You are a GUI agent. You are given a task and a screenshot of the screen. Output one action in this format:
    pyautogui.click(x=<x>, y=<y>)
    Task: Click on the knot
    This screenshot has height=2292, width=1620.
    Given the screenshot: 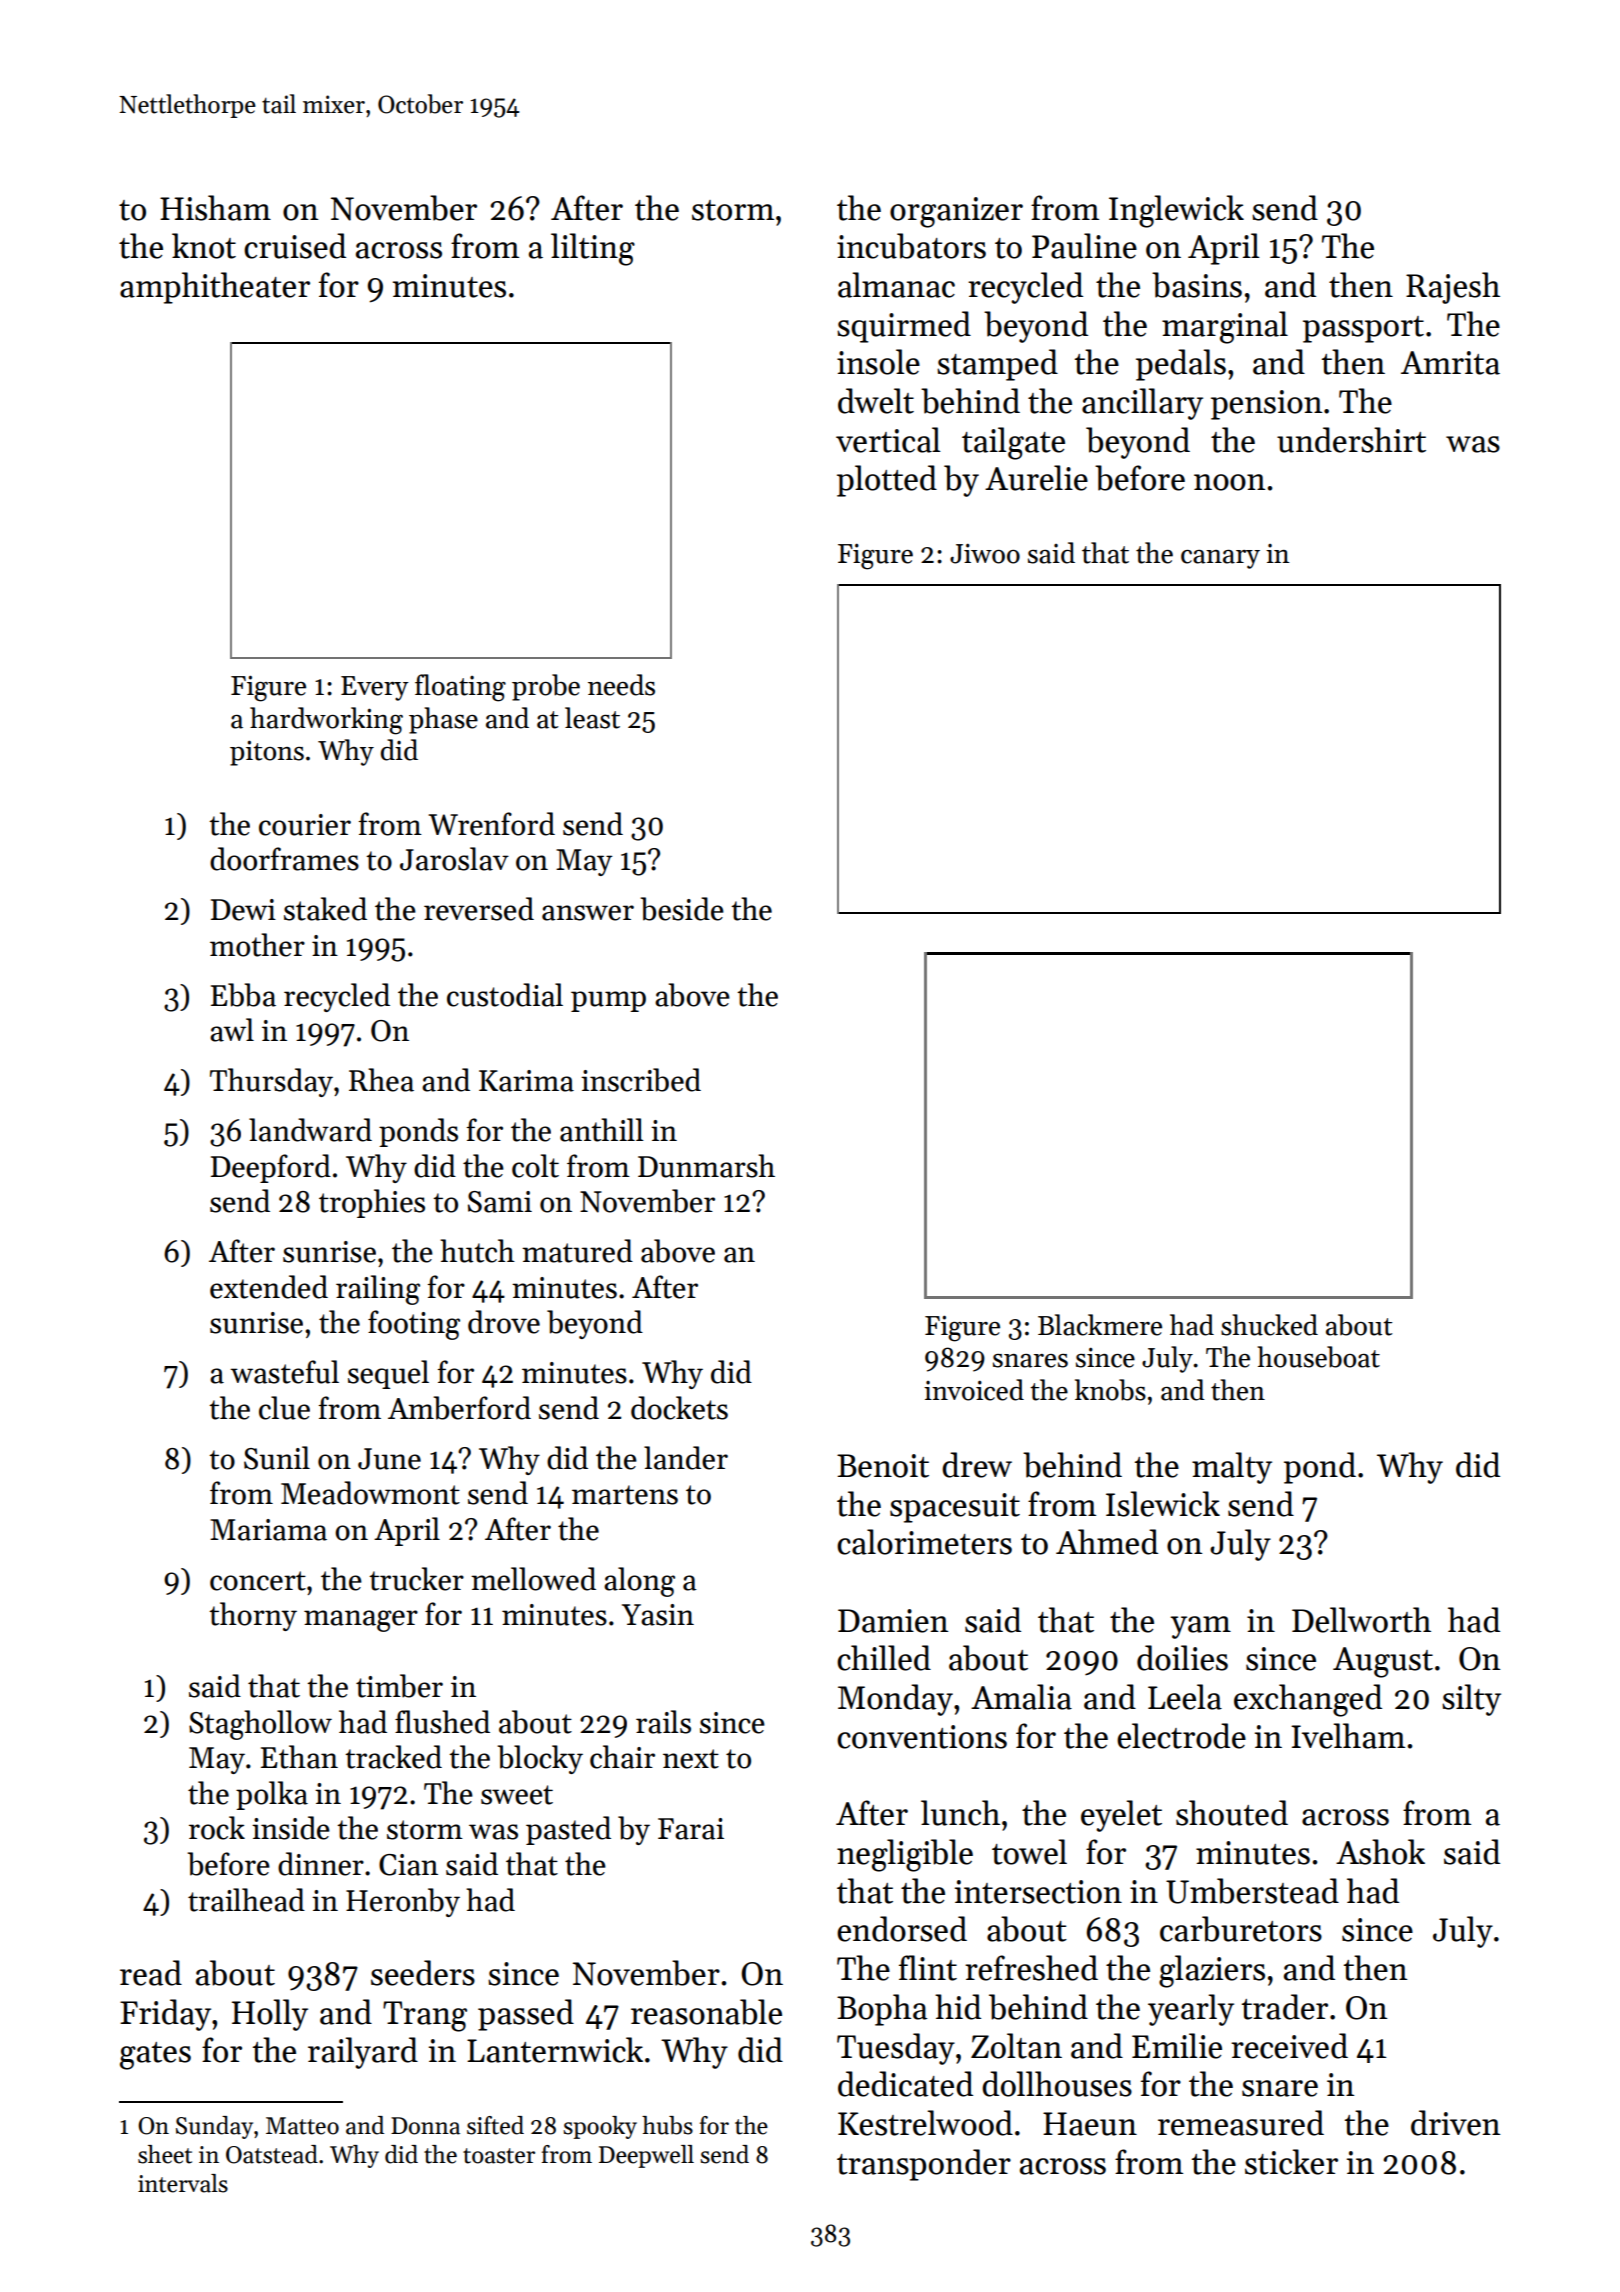 What is the action you would take?
    pyautogui.click(x=204, y=246)
